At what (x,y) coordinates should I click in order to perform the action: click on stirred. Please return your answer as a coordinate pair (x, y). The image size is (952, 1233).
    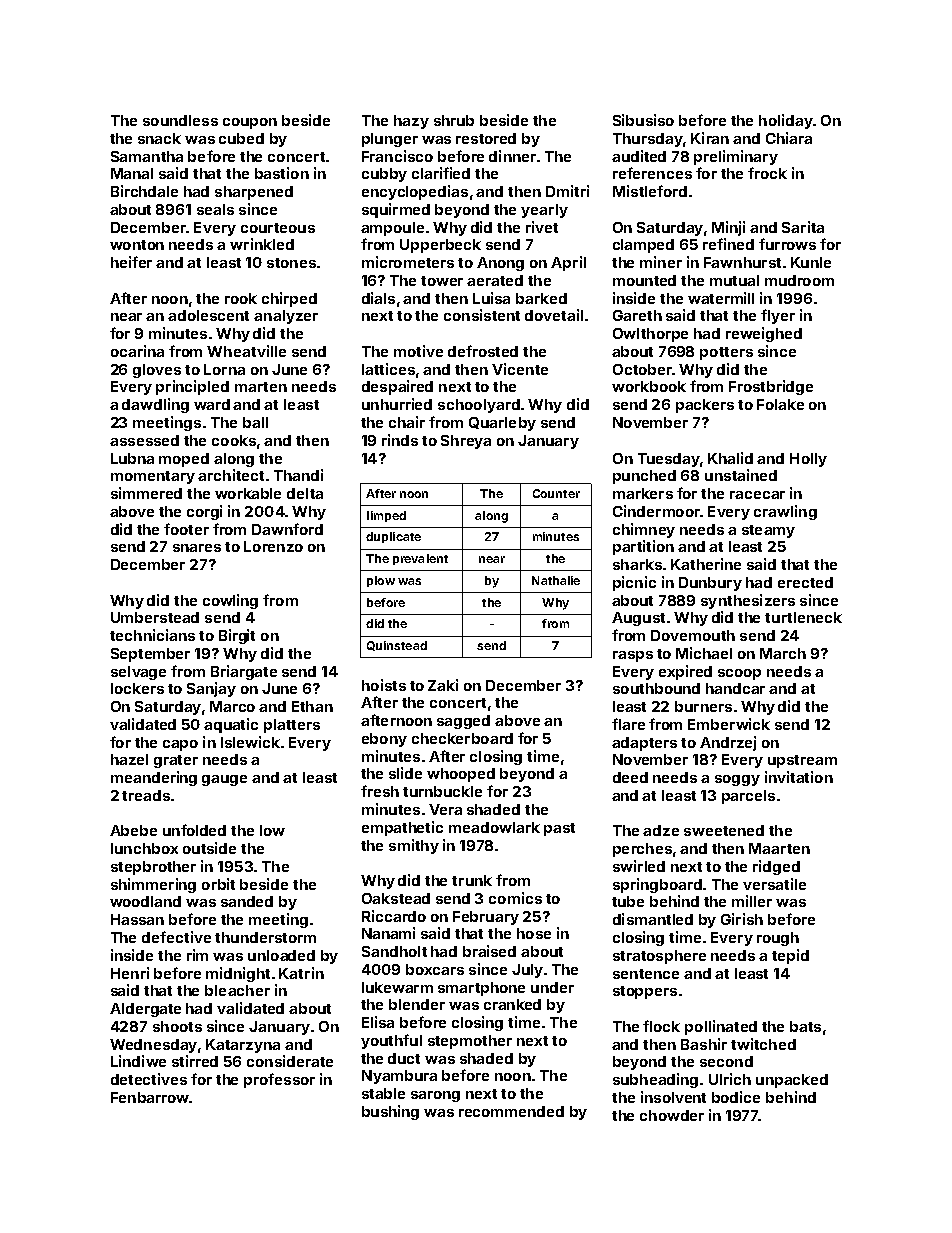
    Looking at the image, I should click on (195, 1061).
